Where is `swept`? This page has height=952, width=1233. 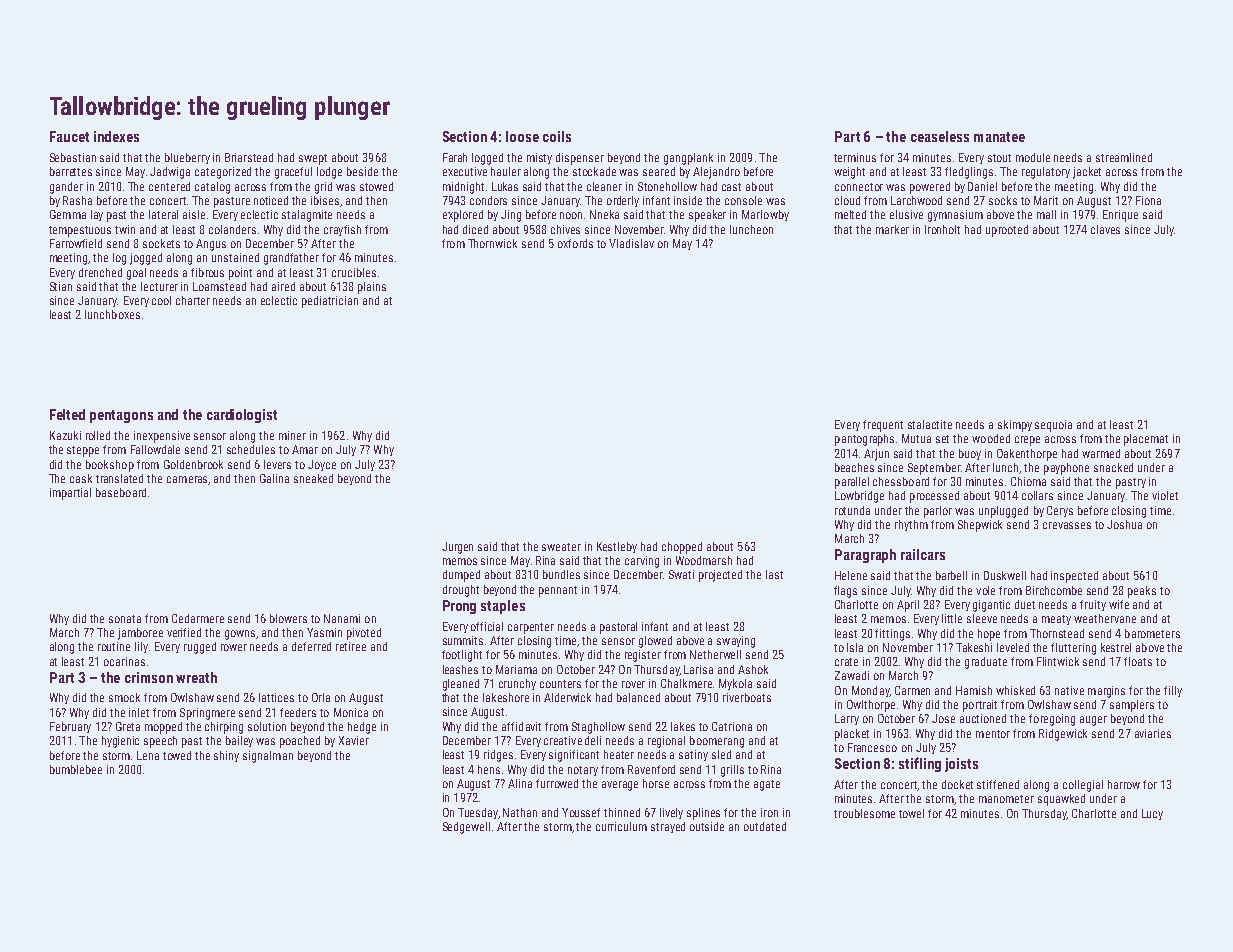
swept is located at coordinates (313, 159).
